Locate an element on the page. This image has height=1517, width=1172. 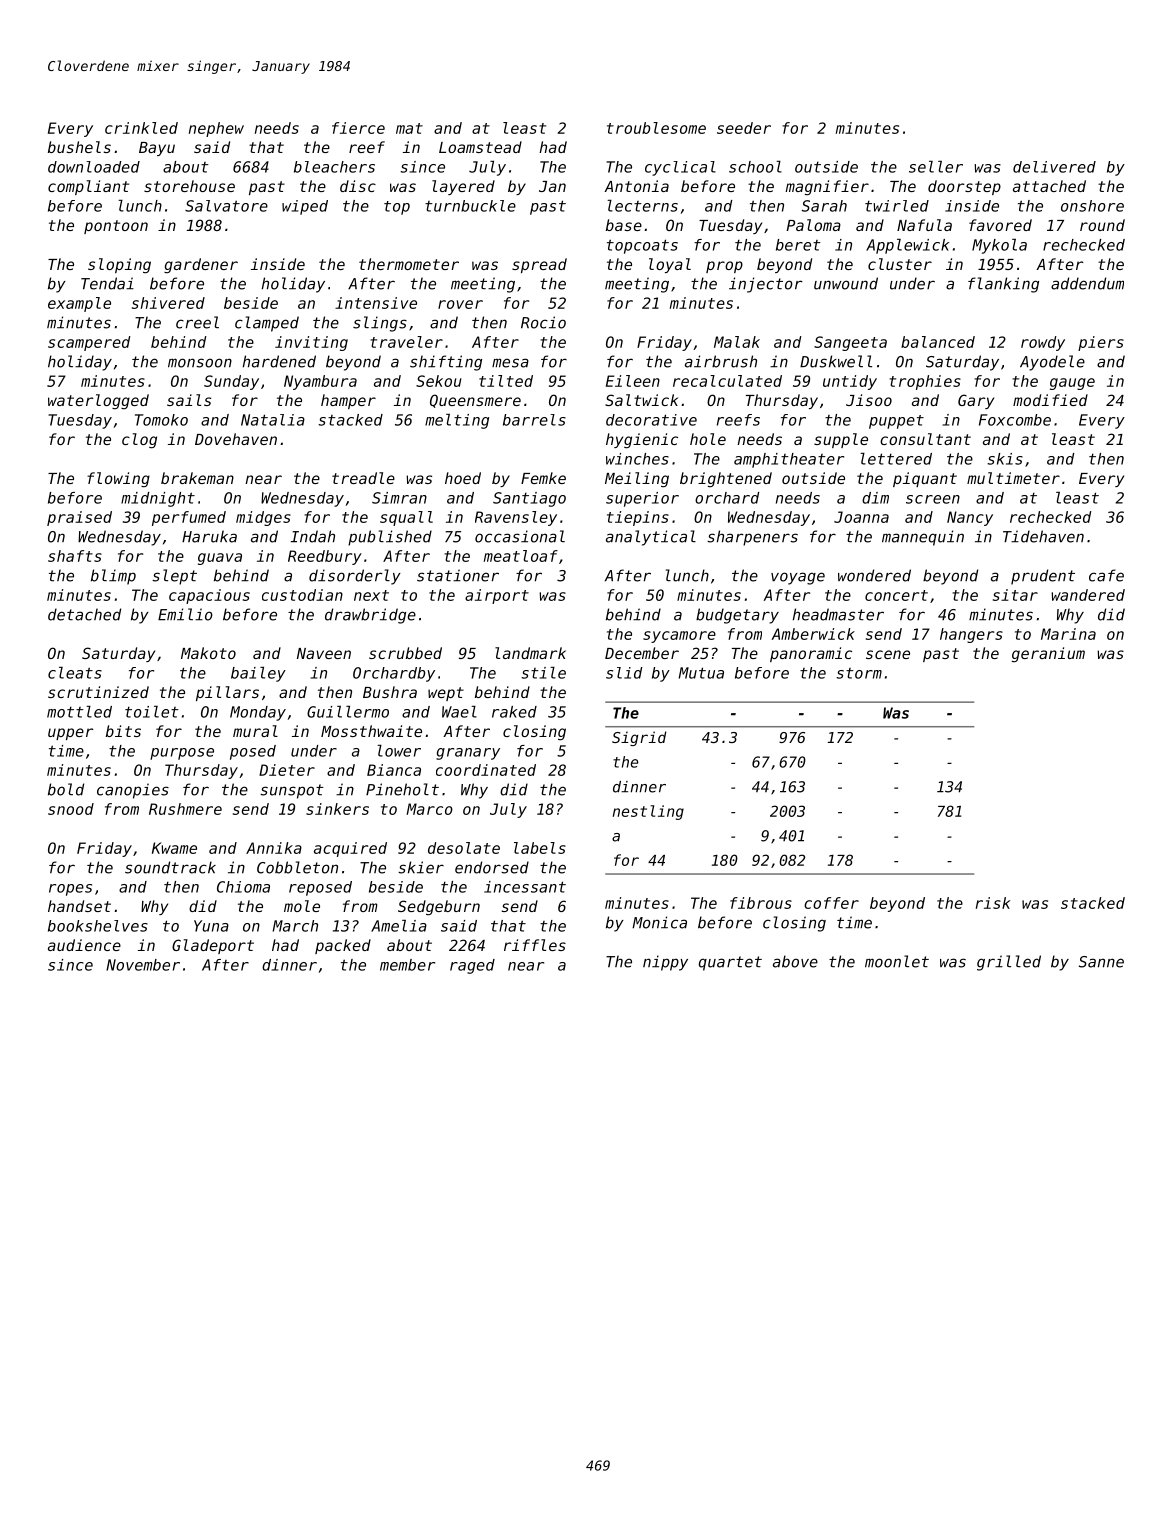
Makoto is located at coordinates (208, 653).
